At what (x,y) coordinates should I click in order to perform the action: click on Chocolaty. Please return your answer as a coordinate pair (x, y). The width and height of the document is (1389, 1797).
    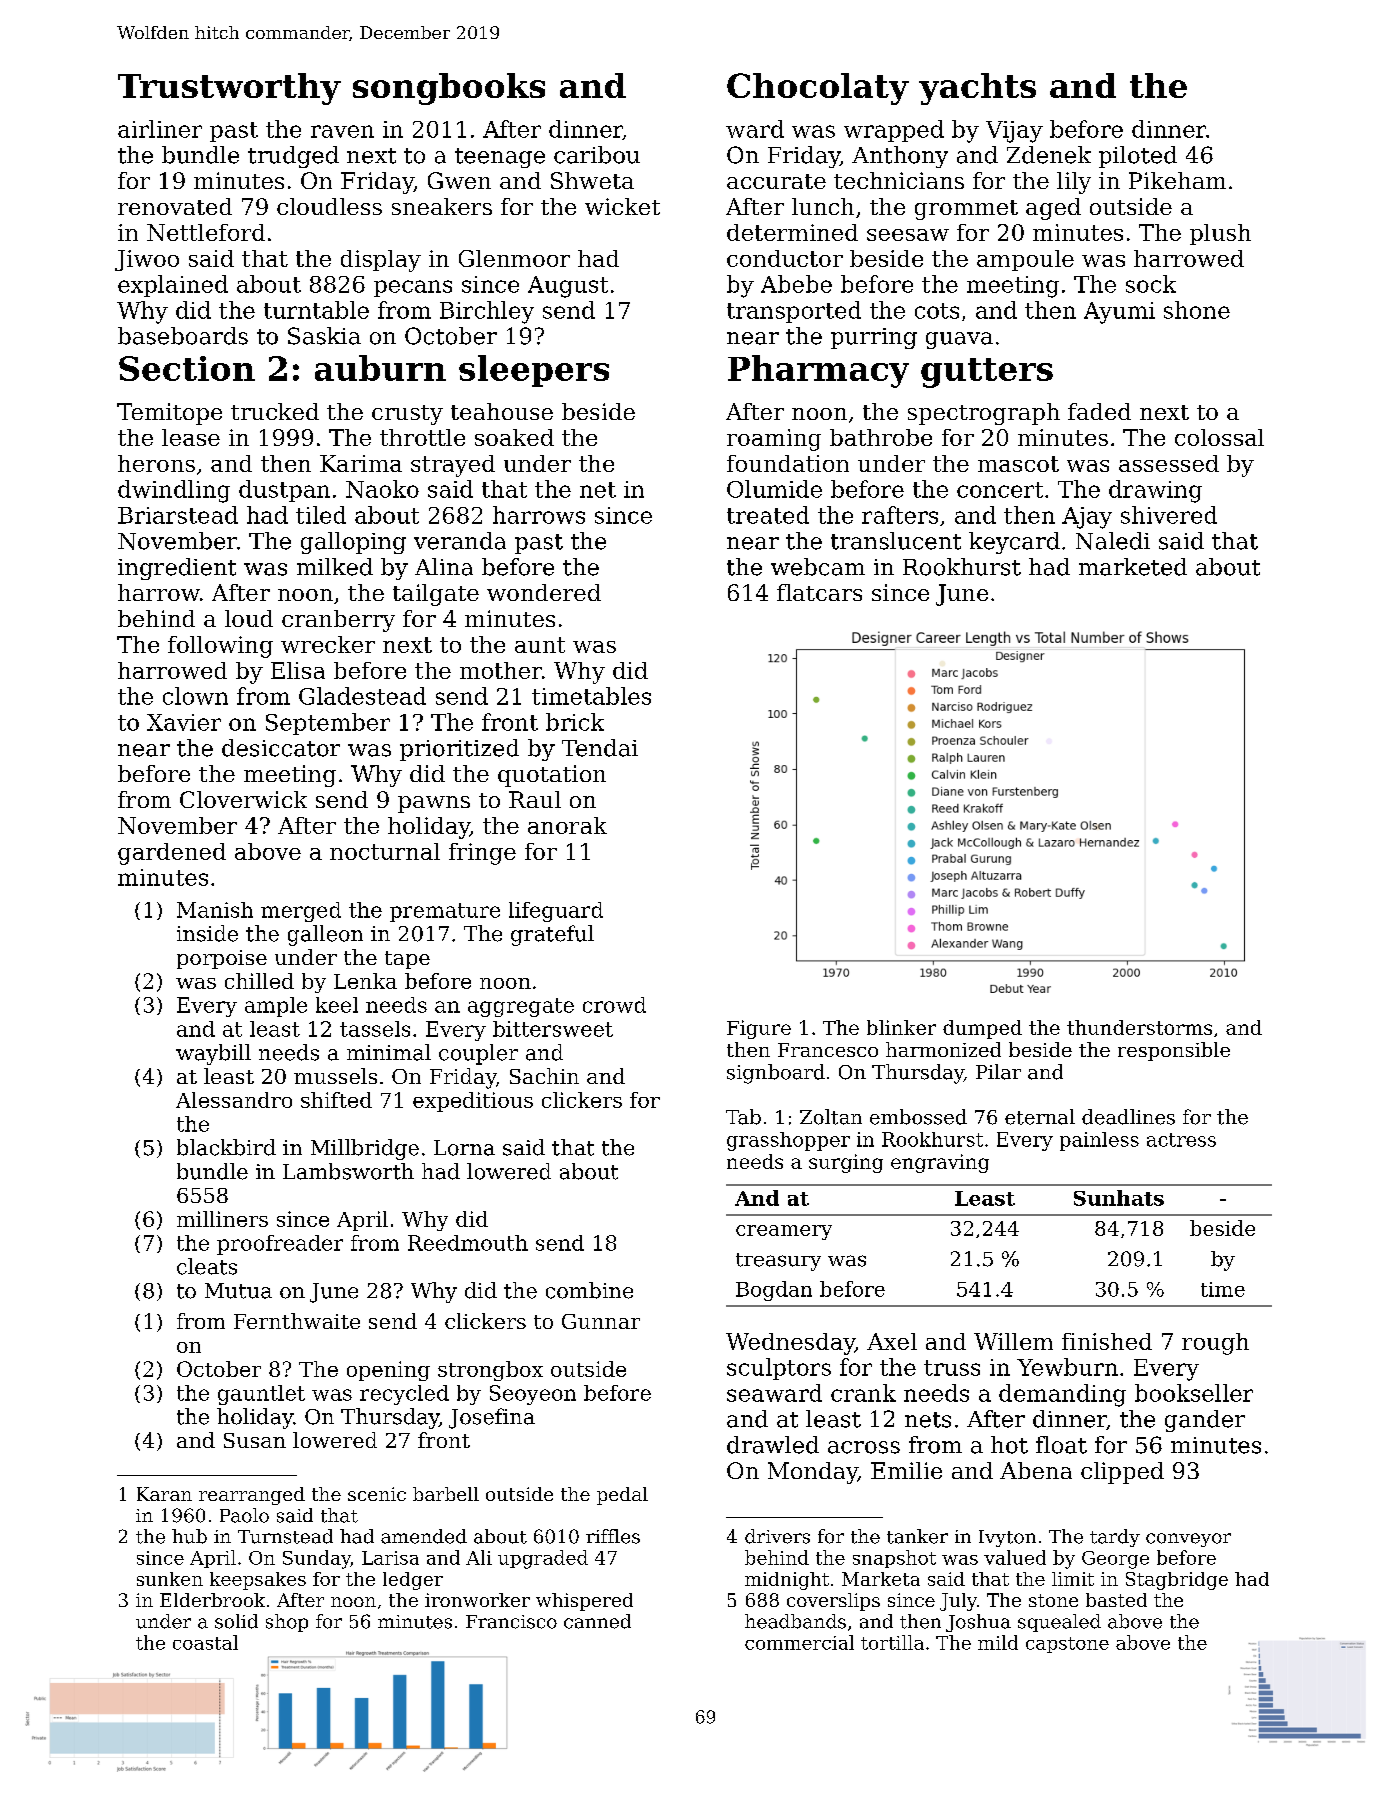
    Looking at the image, I should click on (818, 89).
